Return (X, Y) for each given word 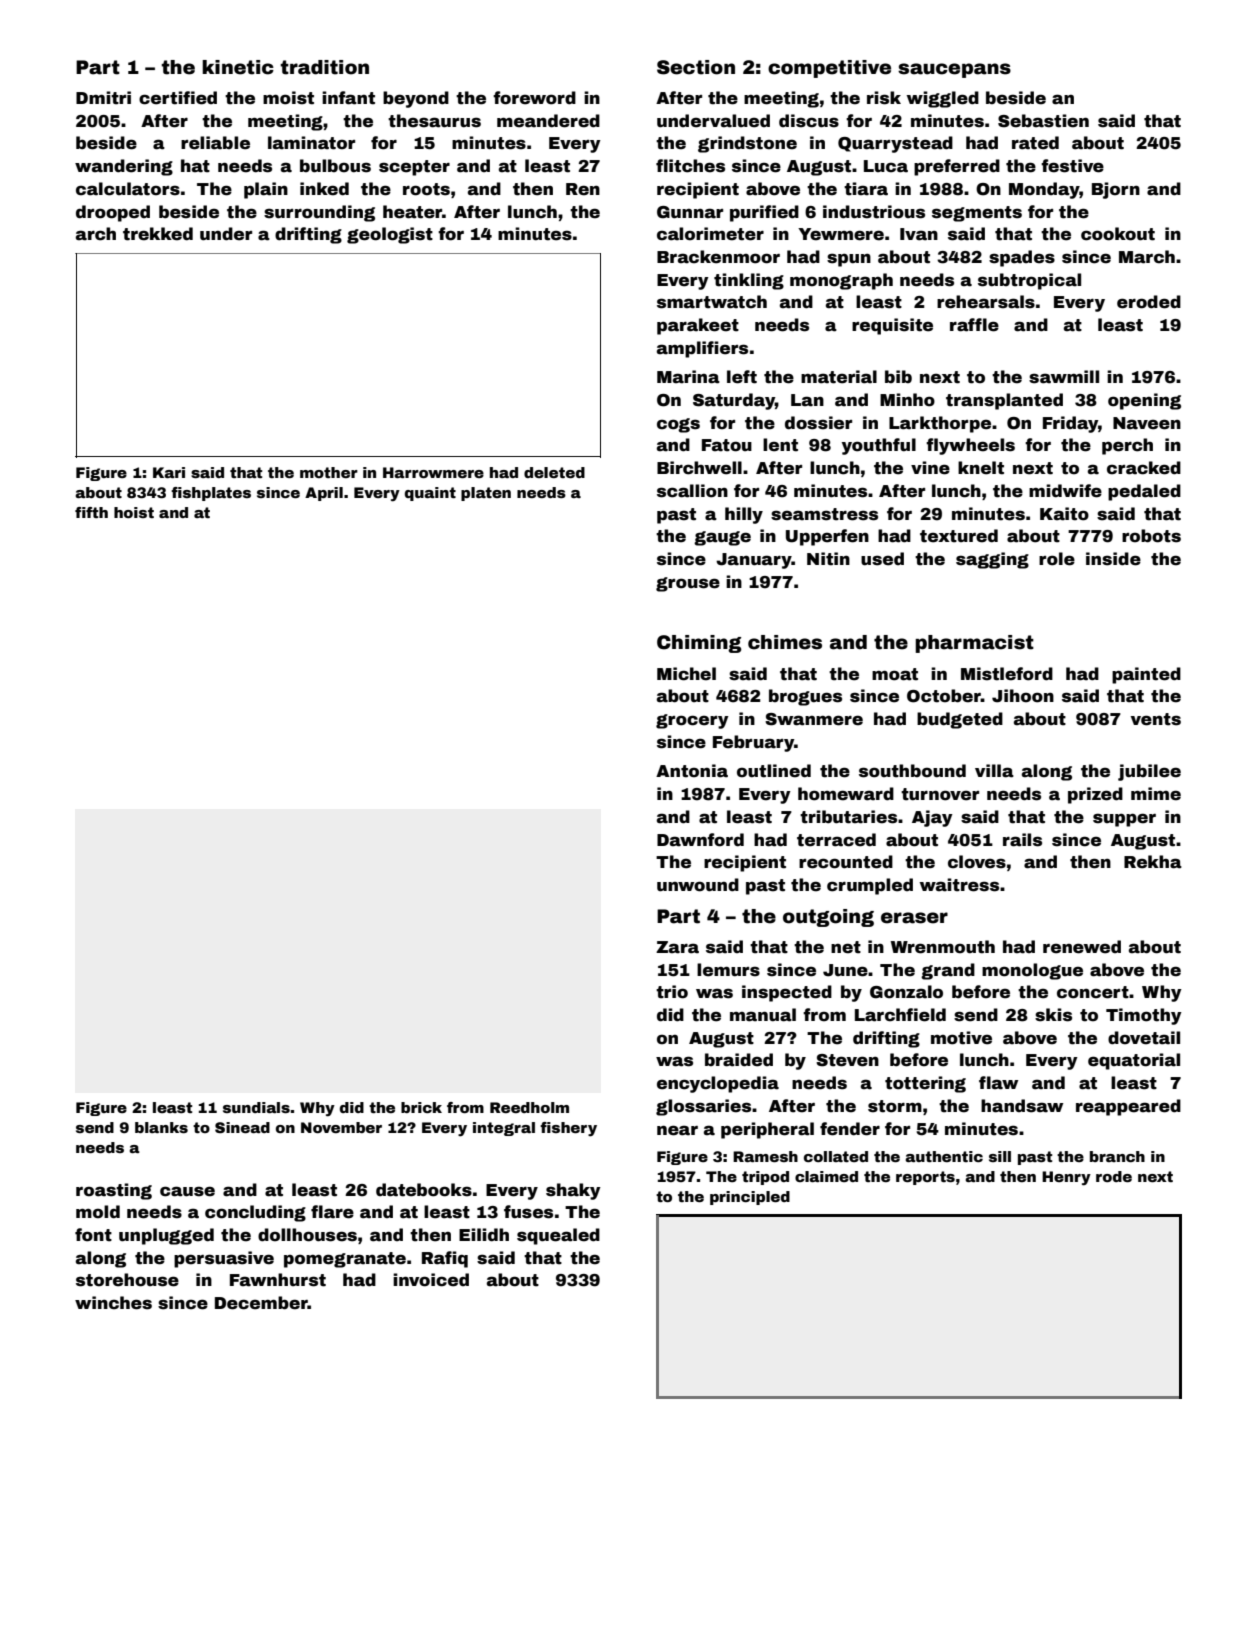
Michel (686, 674)
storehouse (127, 1280)
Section (696, 67)
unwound (698, 885)
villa (994, 771)
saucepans (954, 70)
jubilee (1149, 772)
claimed (826, 1176)
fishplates (211, 494)
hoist (134, 512)
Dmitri (103, 98)
